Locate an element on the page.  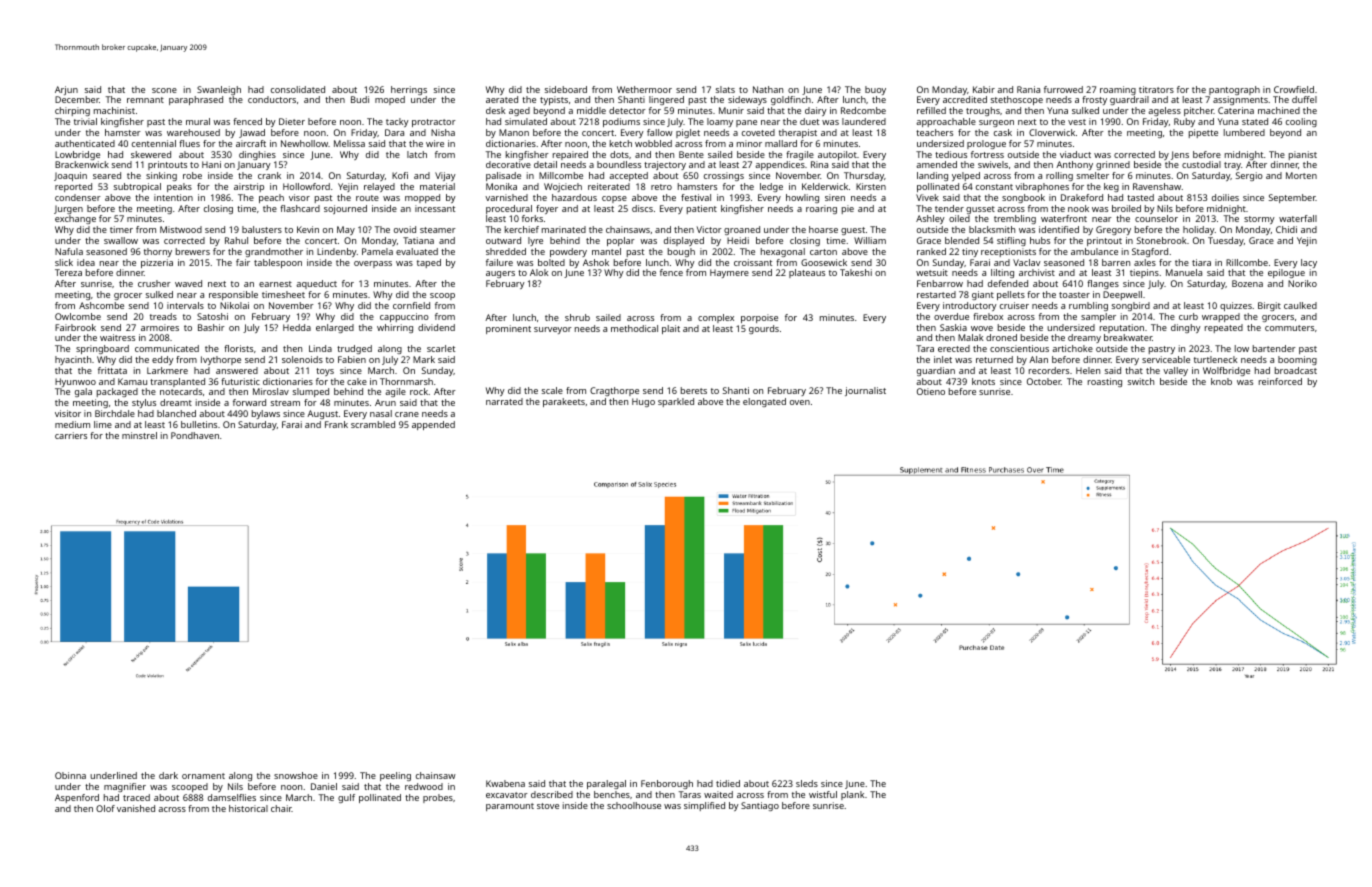
intention is located at coordinates (173, 197).
